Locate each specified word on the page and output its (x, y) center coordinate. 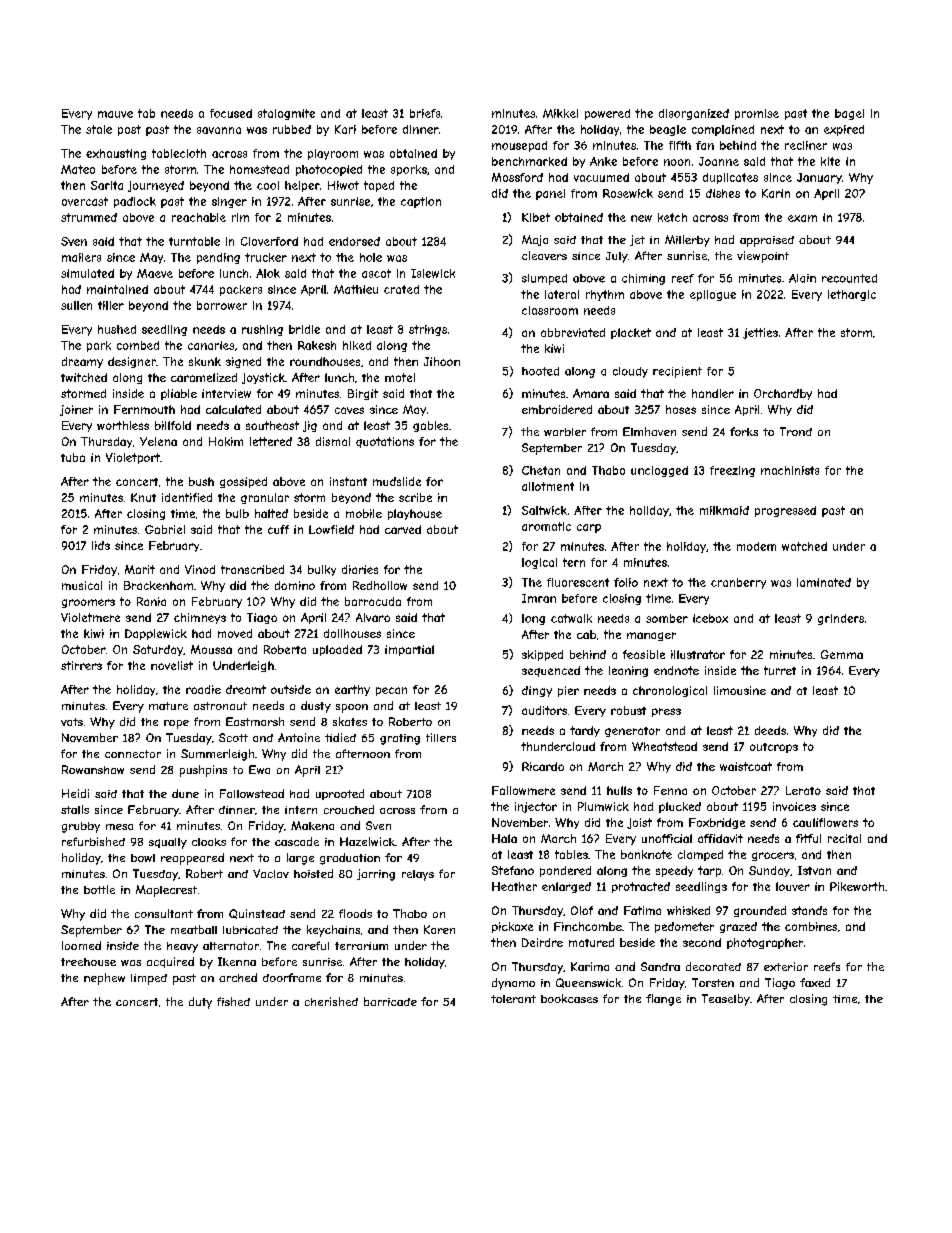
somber (667, 618)
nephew (104, 979)
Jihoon (442, 361)
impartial (409, 650)
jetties (760, 333)
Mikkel (560, 113)
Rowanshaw (93, 769)
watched (804, 546)
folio (626, 582)
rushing (262, 330)
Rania (151, 601)
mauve (115, 114)
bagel (849, 114)
